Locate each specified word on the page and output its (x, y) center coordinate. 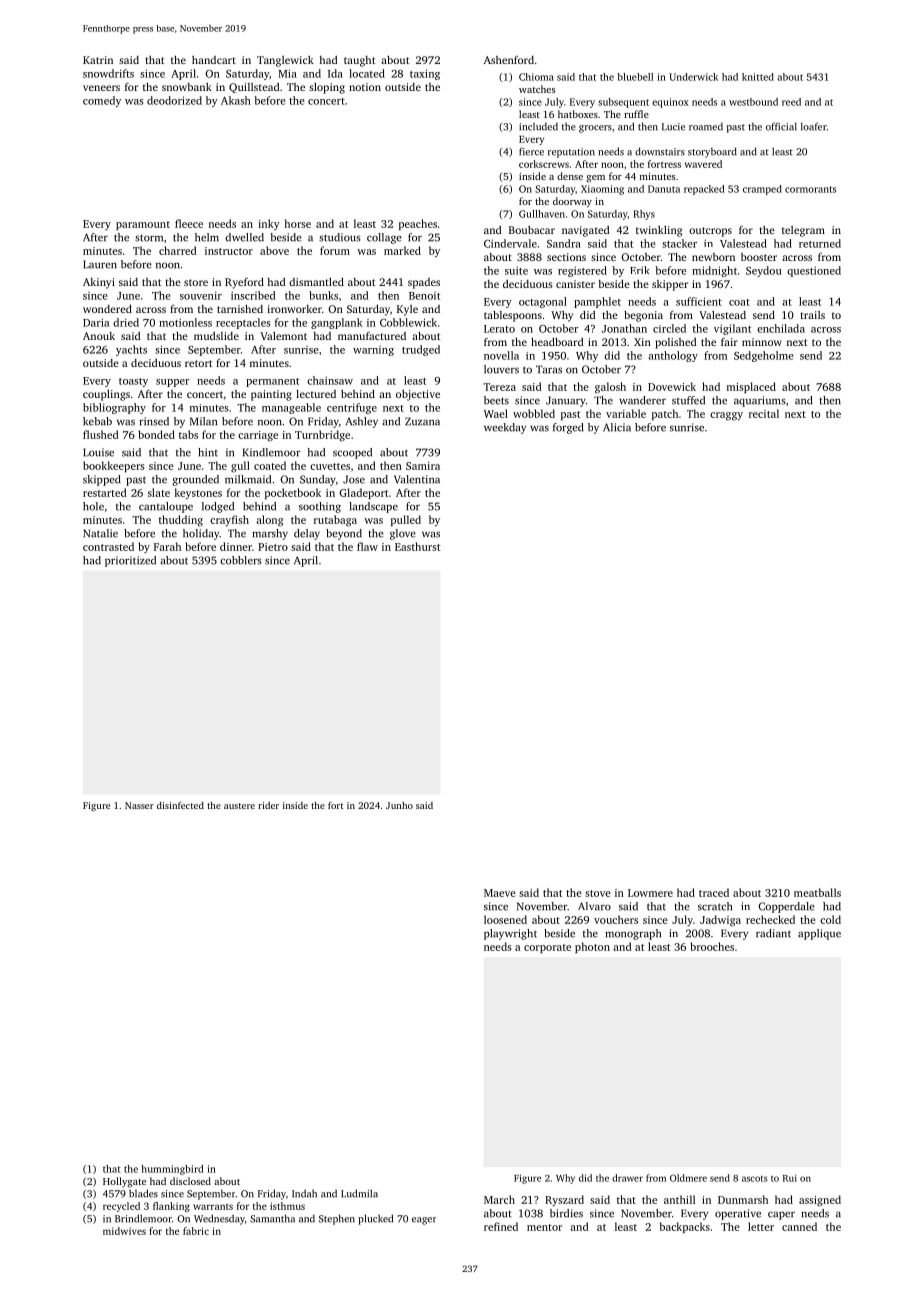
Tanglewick (285, 61)
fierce (531, 151)
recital (764, 413)
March (499, 1199)
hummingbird (172, 1170)
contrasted (108, 546)
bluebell (635, 77)
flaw (367, 546)
